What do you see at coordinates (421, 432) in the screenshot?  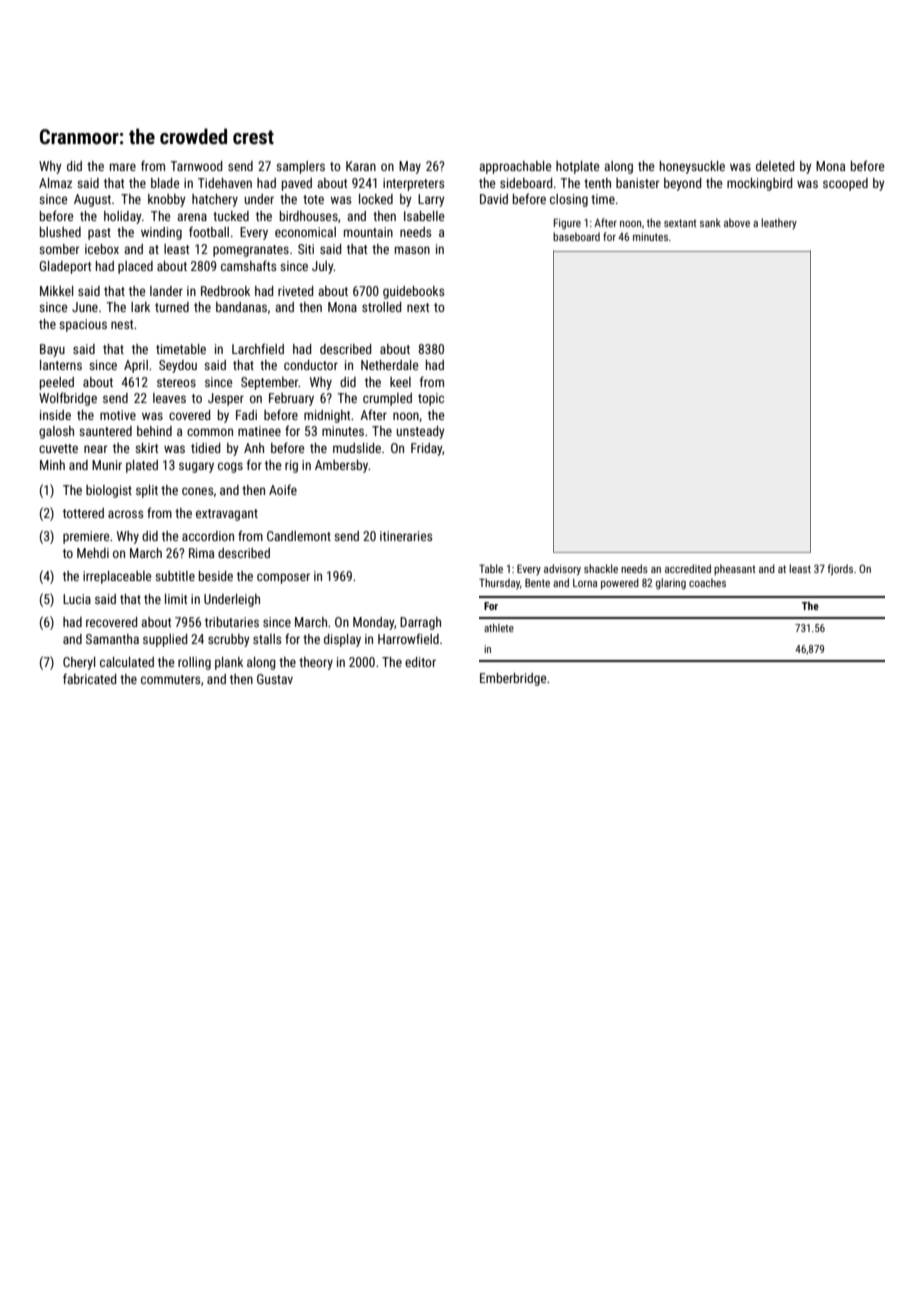 I see `unsteady` at bounding box center [421, 432].
